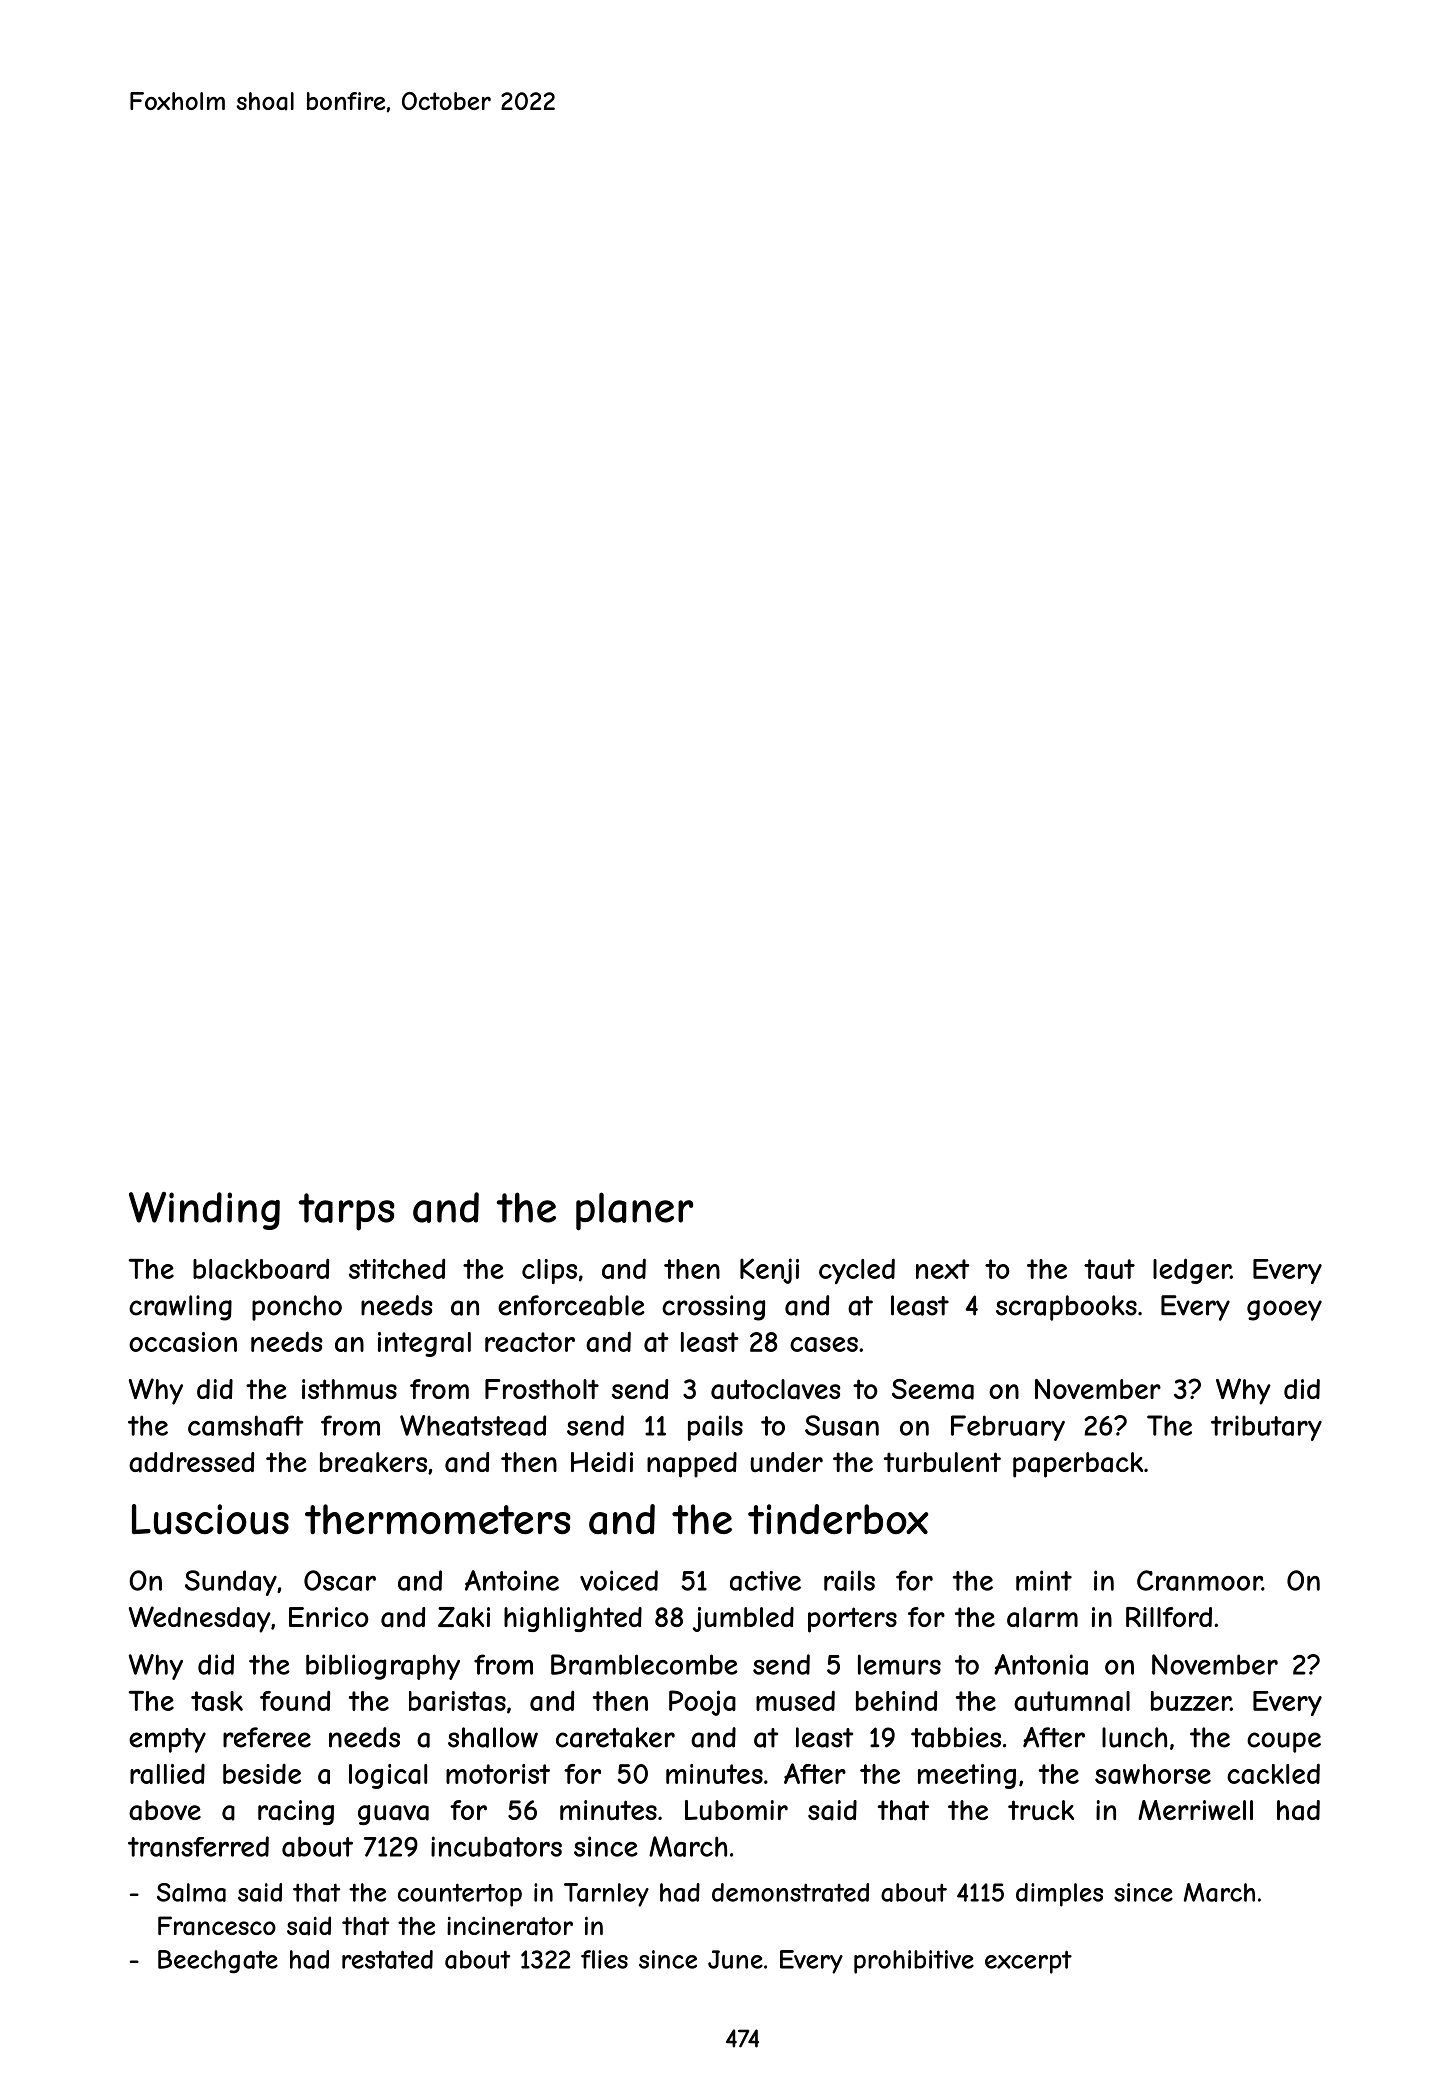  What do you see at coordinates (191, 1462) in the screenshot?
I see `addressed` at bounding box center [191, 1462].
